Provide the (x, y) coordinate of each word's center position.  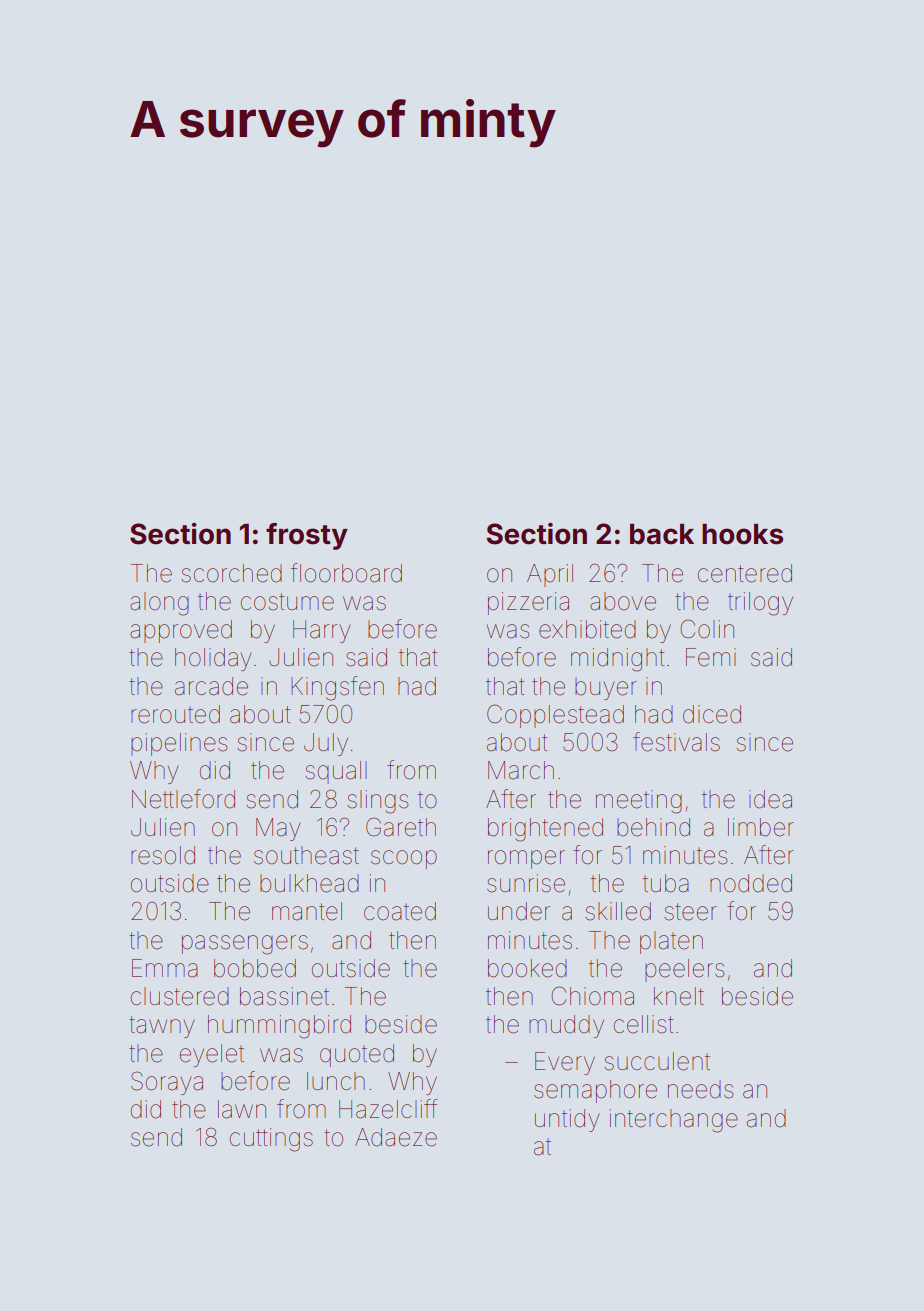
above (623, 601)
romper (526, 859)
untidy (567, 1120)
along (159, 604)
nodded (751, 883)
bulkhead (309, 883)
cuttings (271, 1140)
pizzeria (528, 603)
